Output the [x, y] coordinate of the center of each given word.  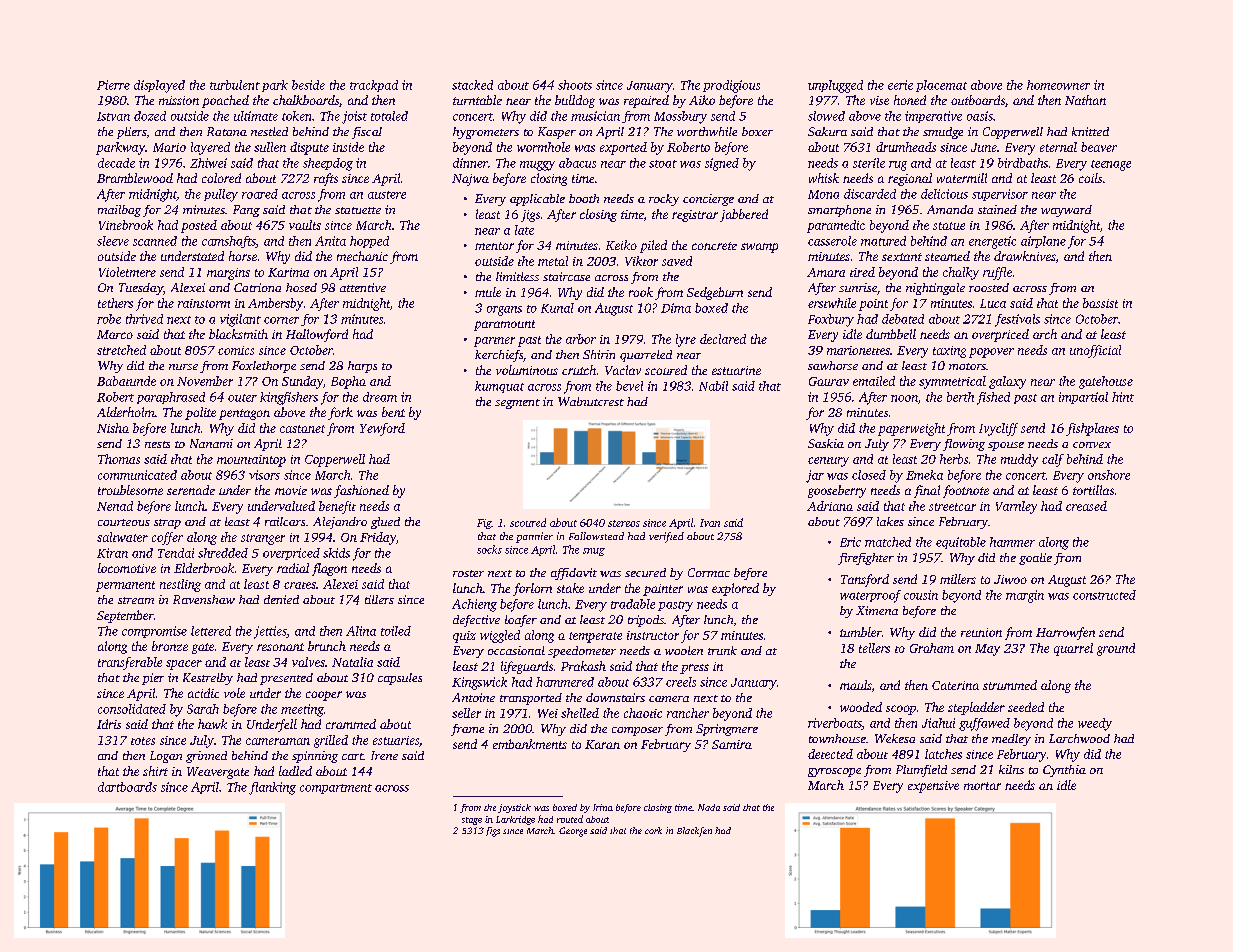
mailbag [119, 211]
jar [815, 476]
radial [293, 568]
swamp [759, 248]
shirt [155, 771]
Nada [709, 807]
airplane [1043, 242]
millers [958, 579]
